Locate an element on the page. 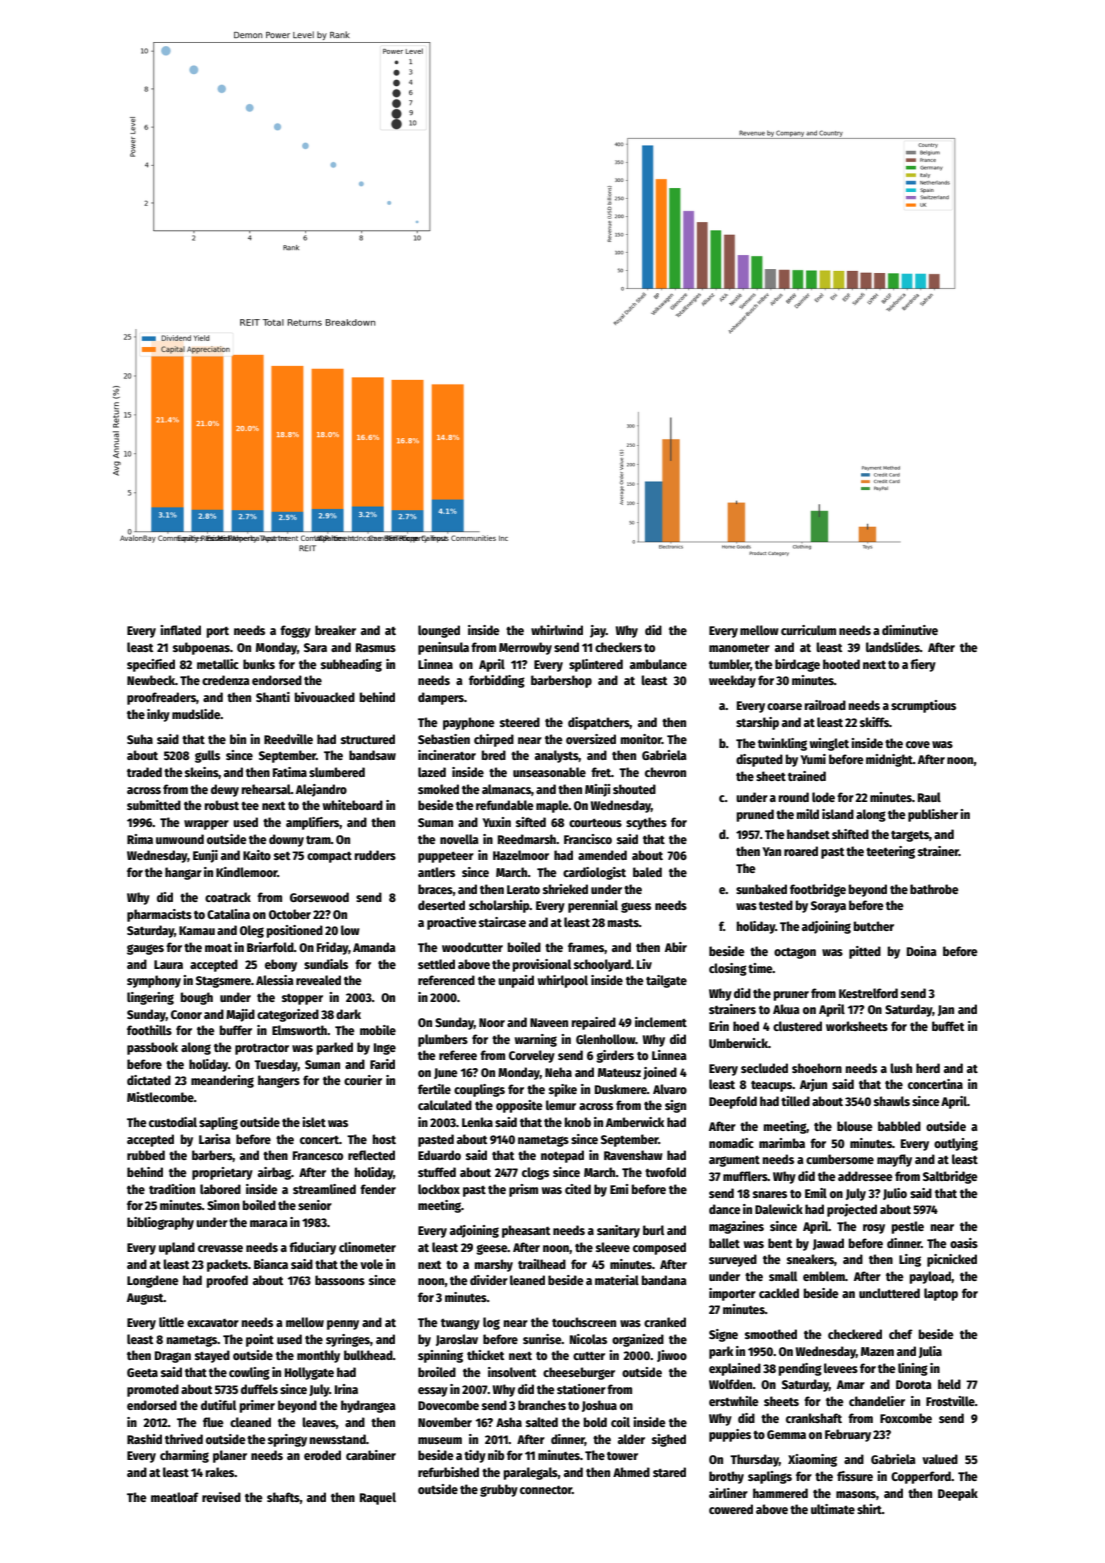  shafts is located at coordinates (283, 1497).
